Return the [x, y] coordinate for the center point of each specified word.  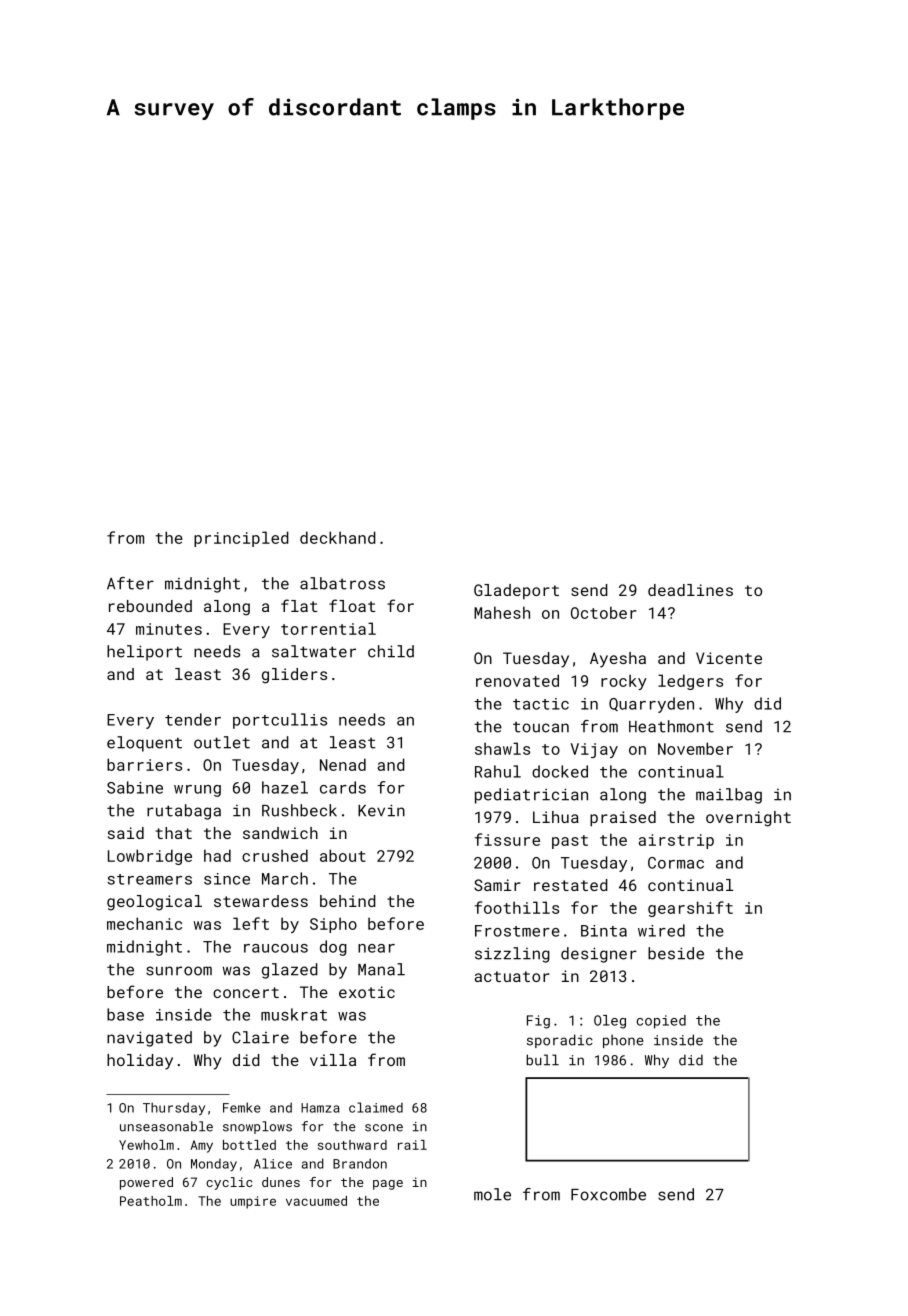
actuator [512, 976]
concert [246, 992]
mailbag [729, 796]
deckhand [338, 537]
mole [492, 1194]
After [130, 583]
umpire [253, 1202]
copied [661, 1022]
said [126, 833]
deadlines [690, 590]
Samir [497, 885]
